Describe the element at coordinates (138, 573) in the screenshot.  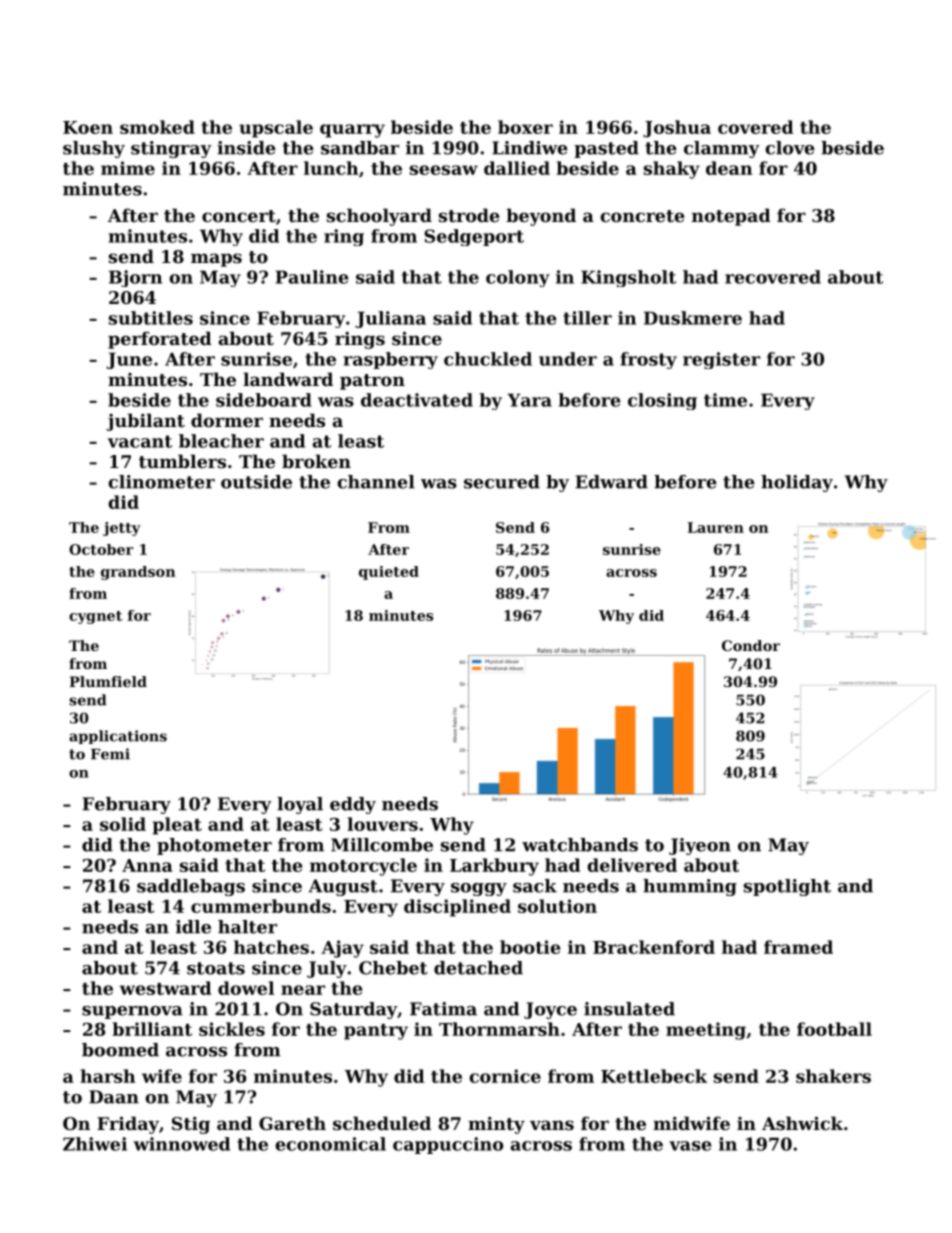
I see `grandson` at that location.
